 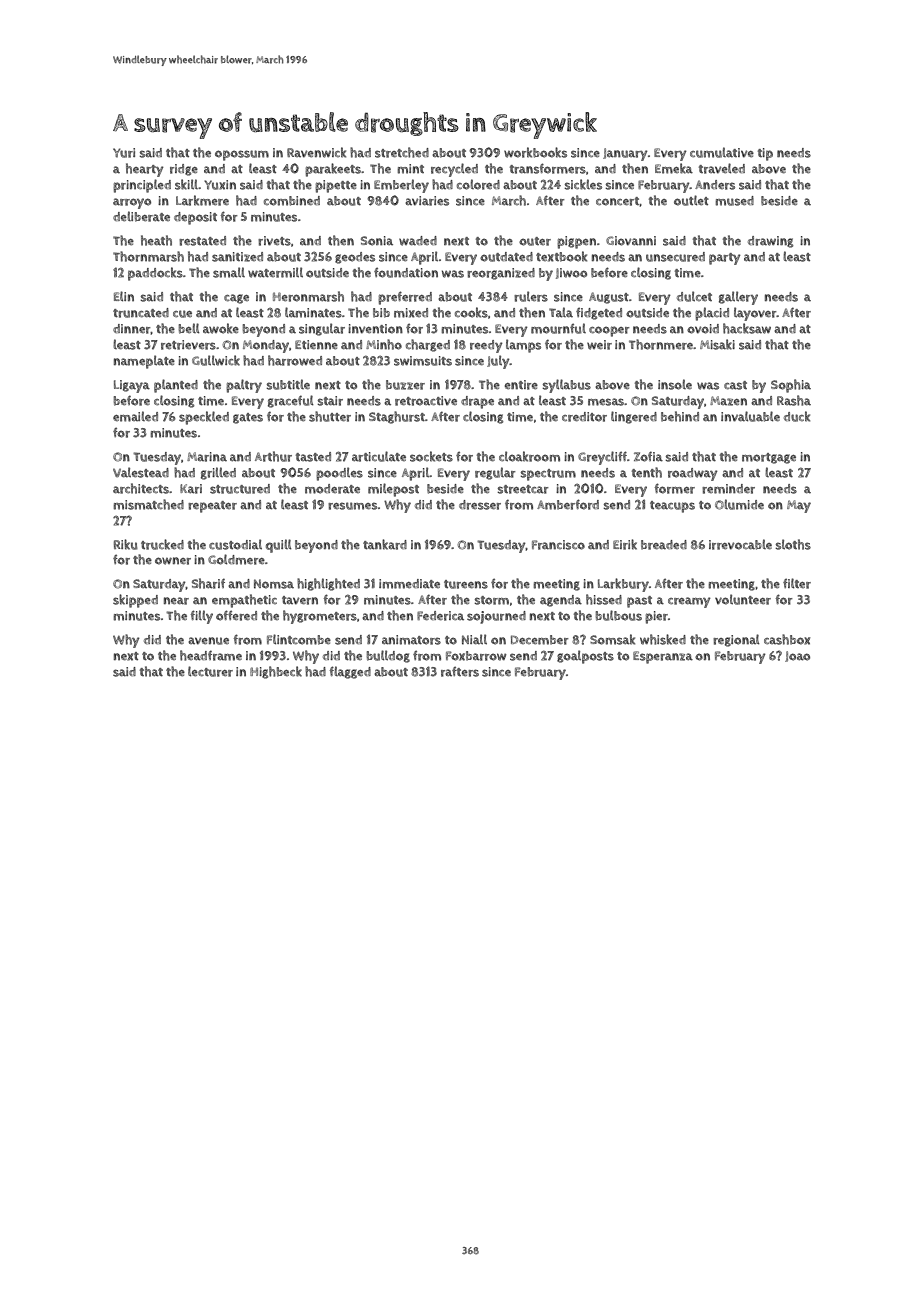 What do you see at coordinates (132, 203) in the screenshot?
I see `arroyo` at bounding box center [132, 203].
